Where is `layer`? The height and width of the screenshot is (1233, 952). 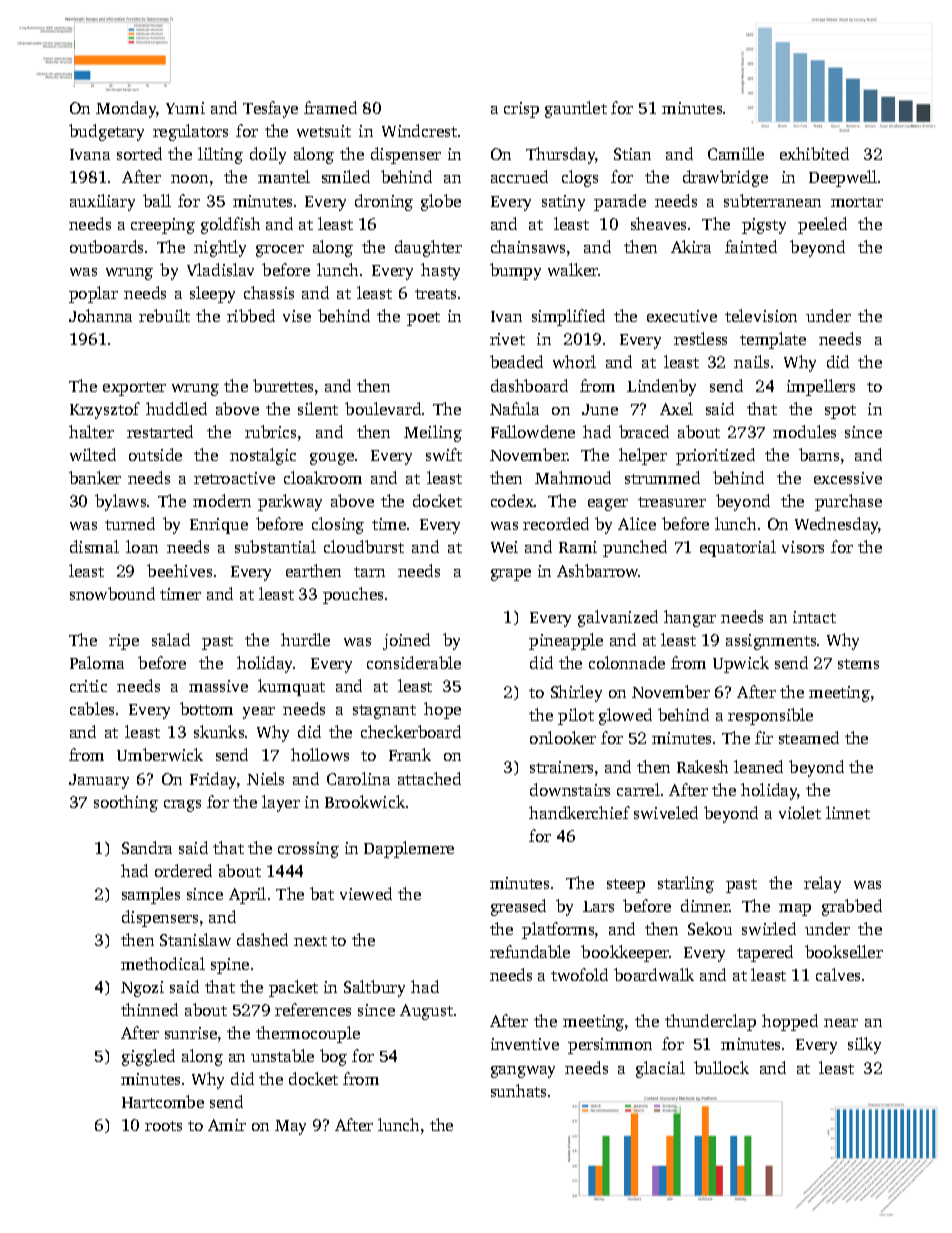 layer is located at coordinates (281, 803).
